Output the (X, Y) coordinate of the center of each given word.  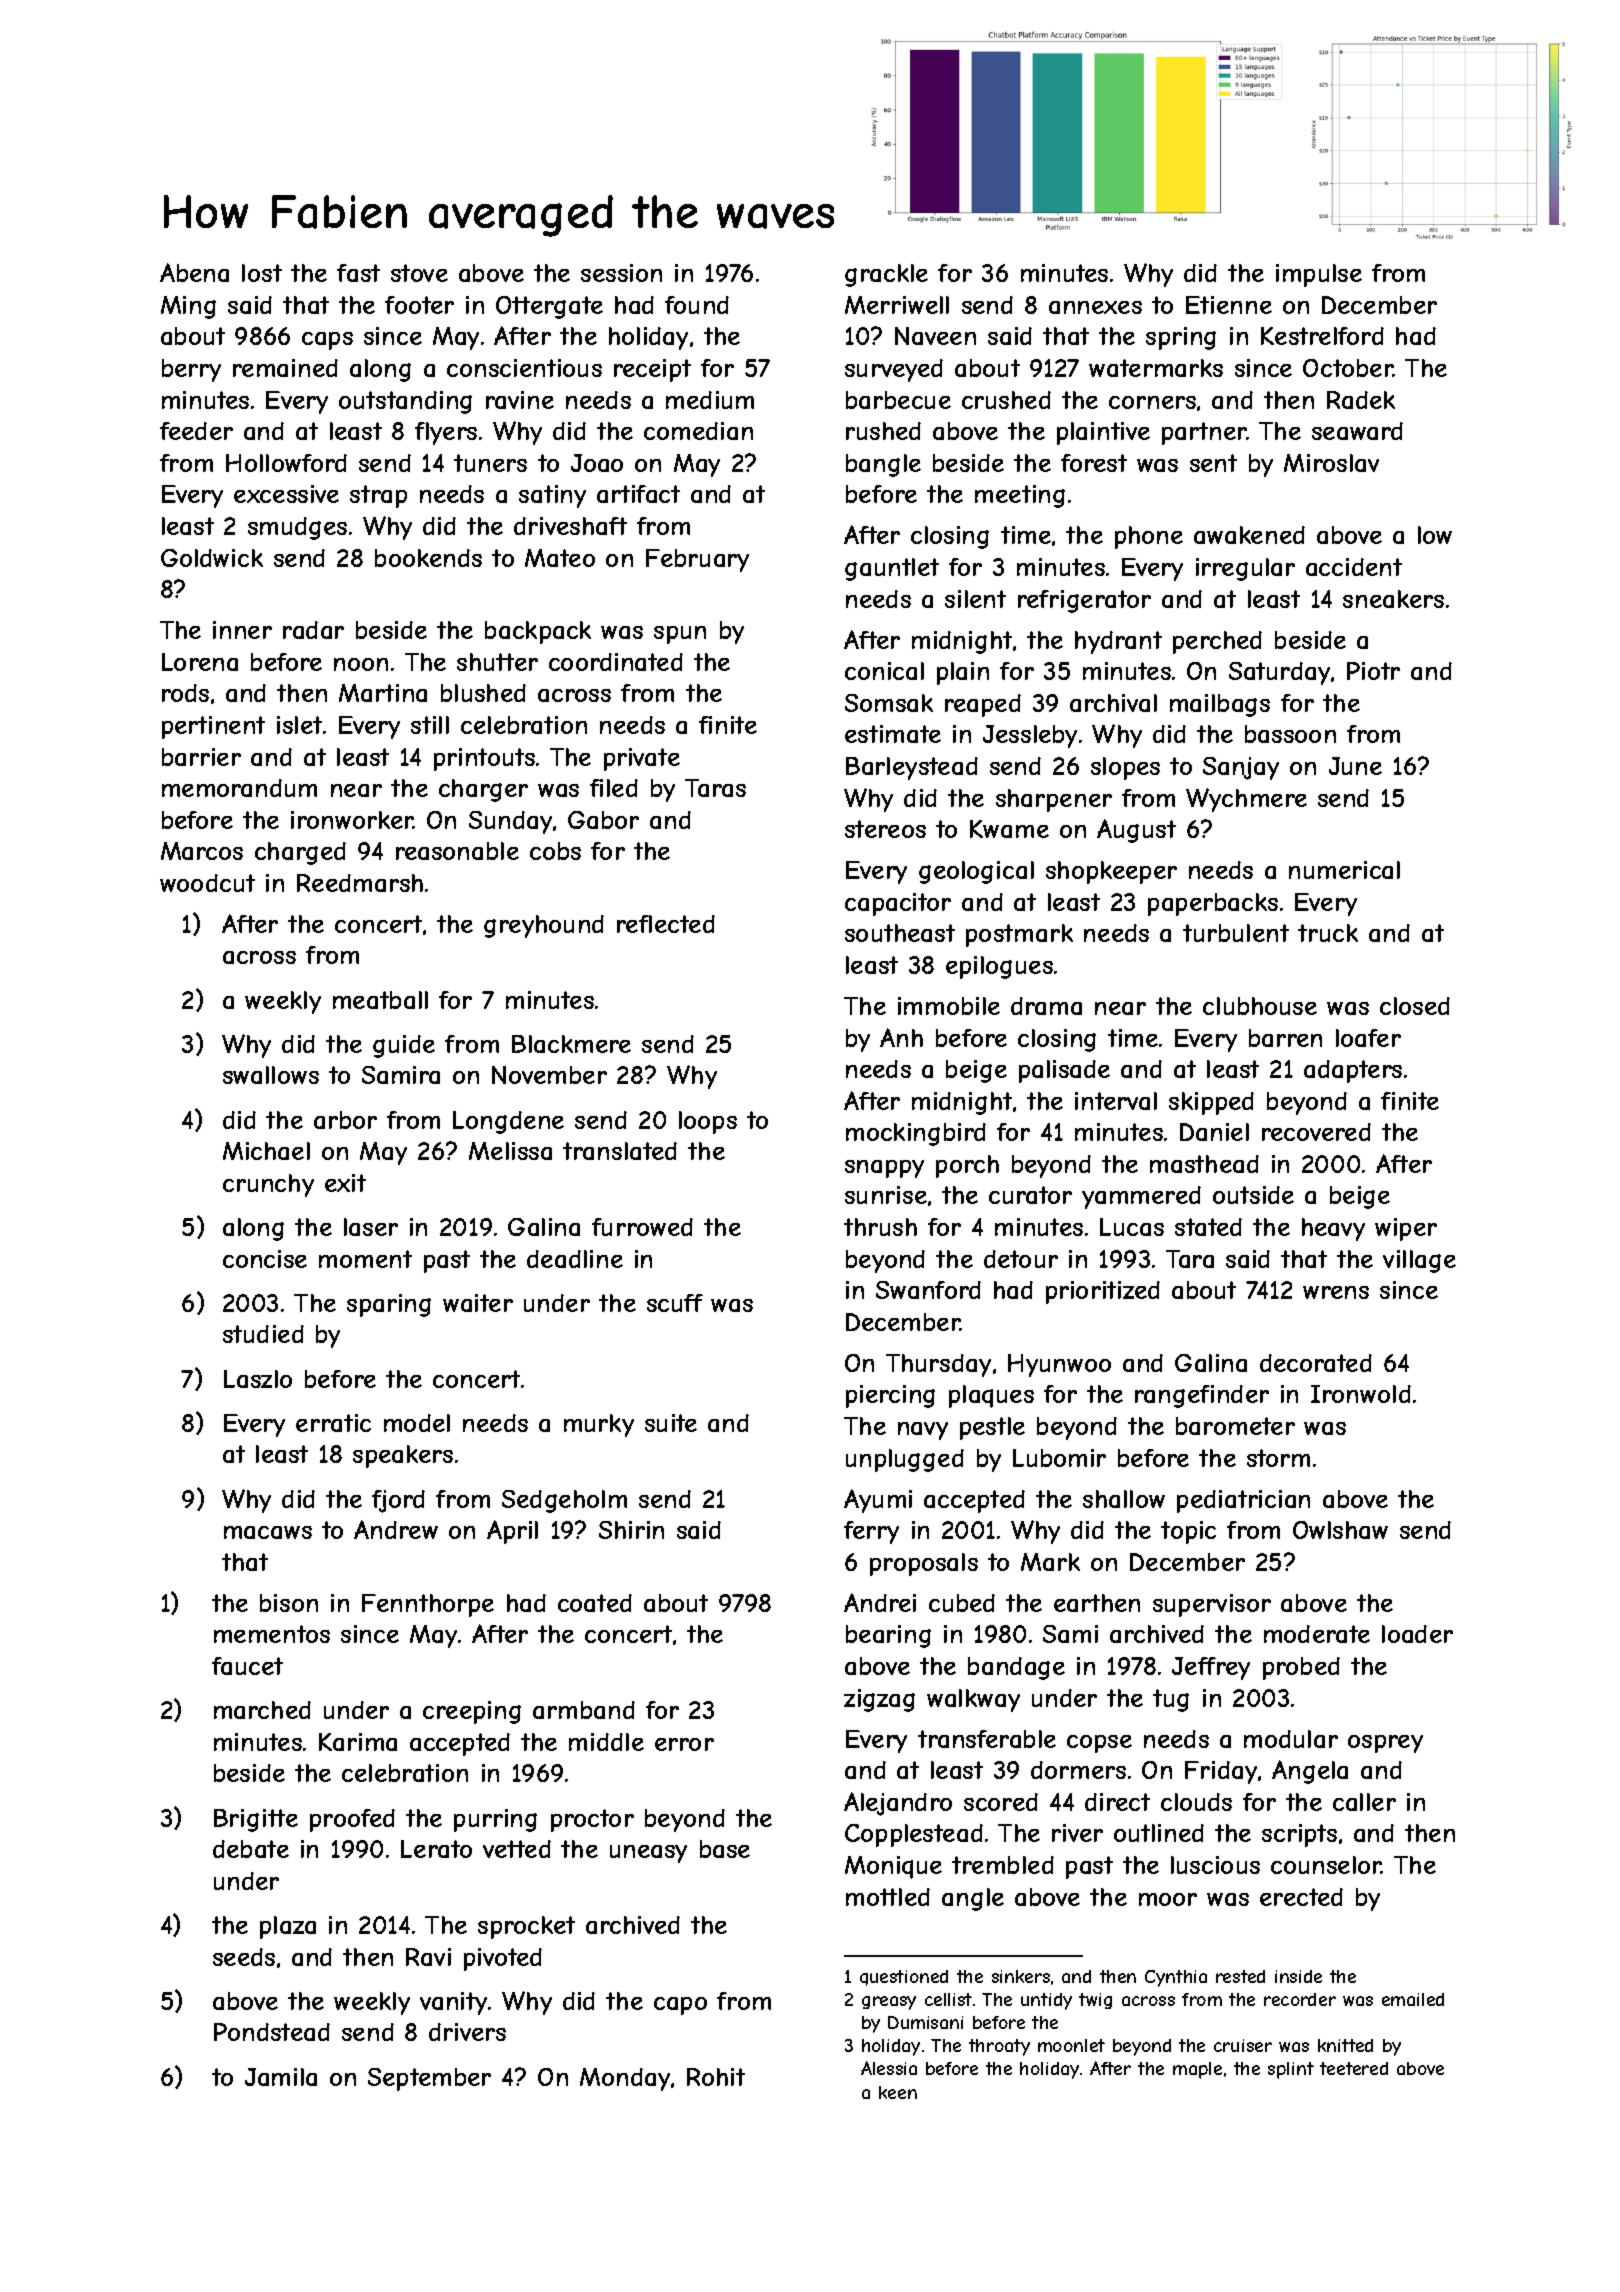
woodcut (207, 883)
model (417, 1423)
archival (1113, 703)
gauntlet (892, 569)
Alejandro (898, 1804)
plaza (288, 1927)
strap (378, 496)
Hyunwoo (1059, 1365)
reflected (666, 924)
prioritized (1103, 1292)
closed (1415, 1006)
